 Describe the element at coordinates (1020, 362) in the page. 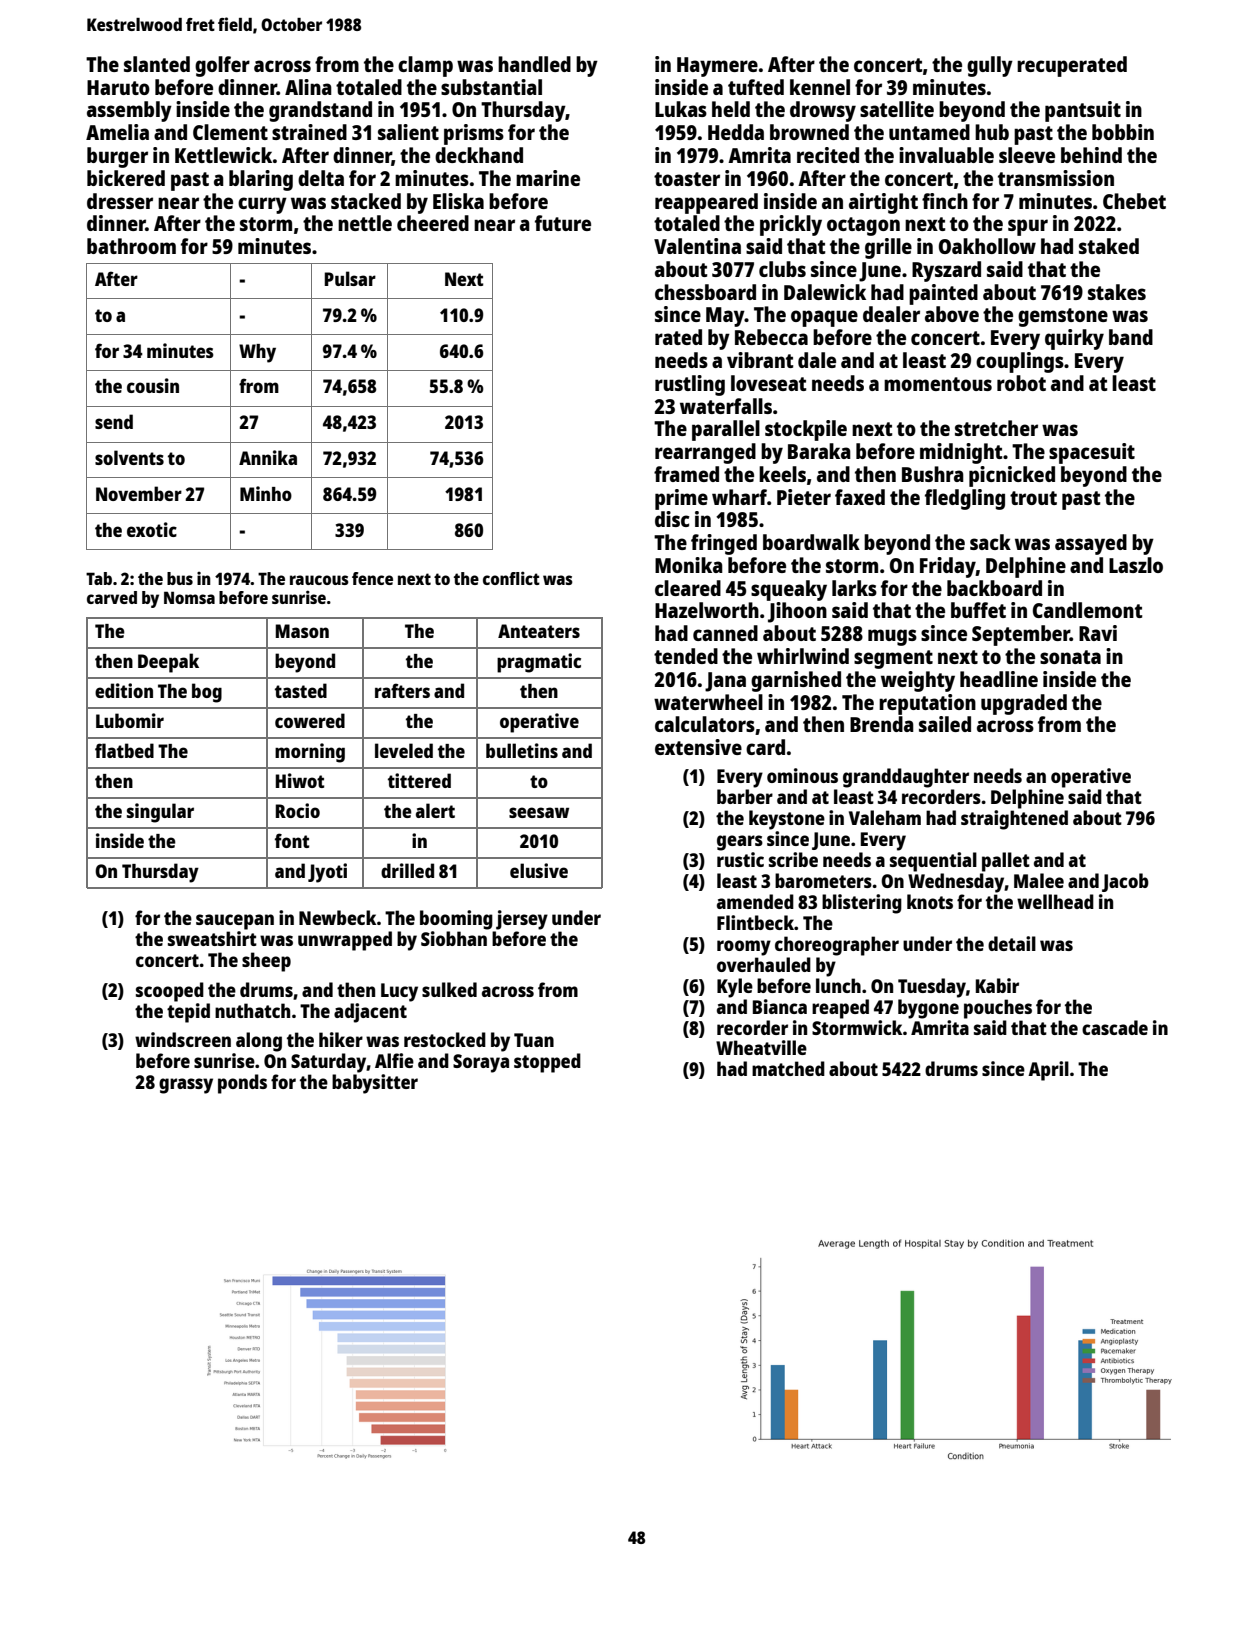

I see `couplings` at that location.
